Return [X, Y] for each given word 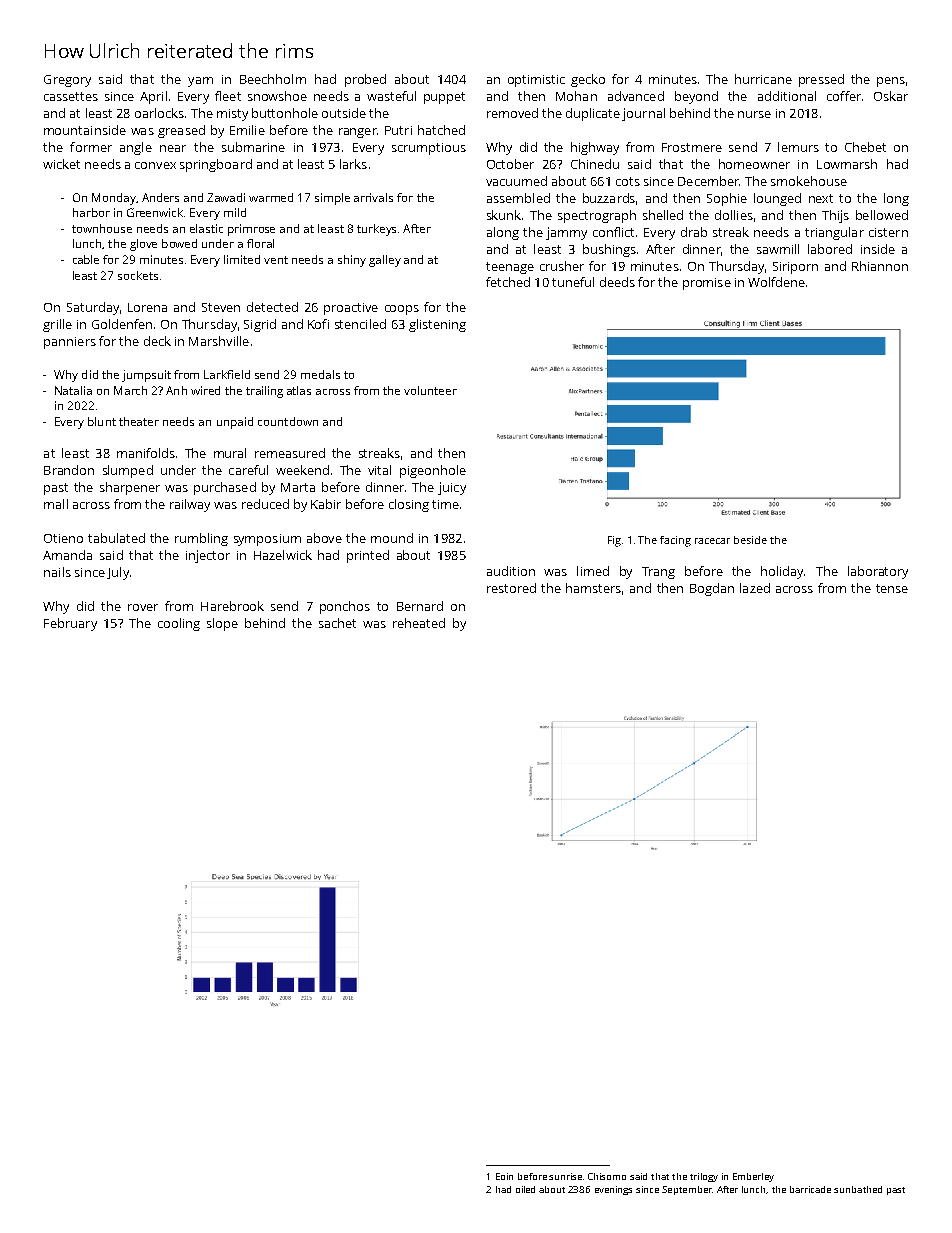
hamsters [593, 588]
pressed [821, 80]
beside [750, 540]
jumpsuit [146, 376]
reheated [419, 623]
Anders [160, 197]
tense [892, 588]
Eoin [504, 1176]
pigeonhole [433, 471]
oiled [525, 1189]
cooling [179, 624]
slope [222, 624]
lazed [755, 588]
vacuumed [516, 181]
